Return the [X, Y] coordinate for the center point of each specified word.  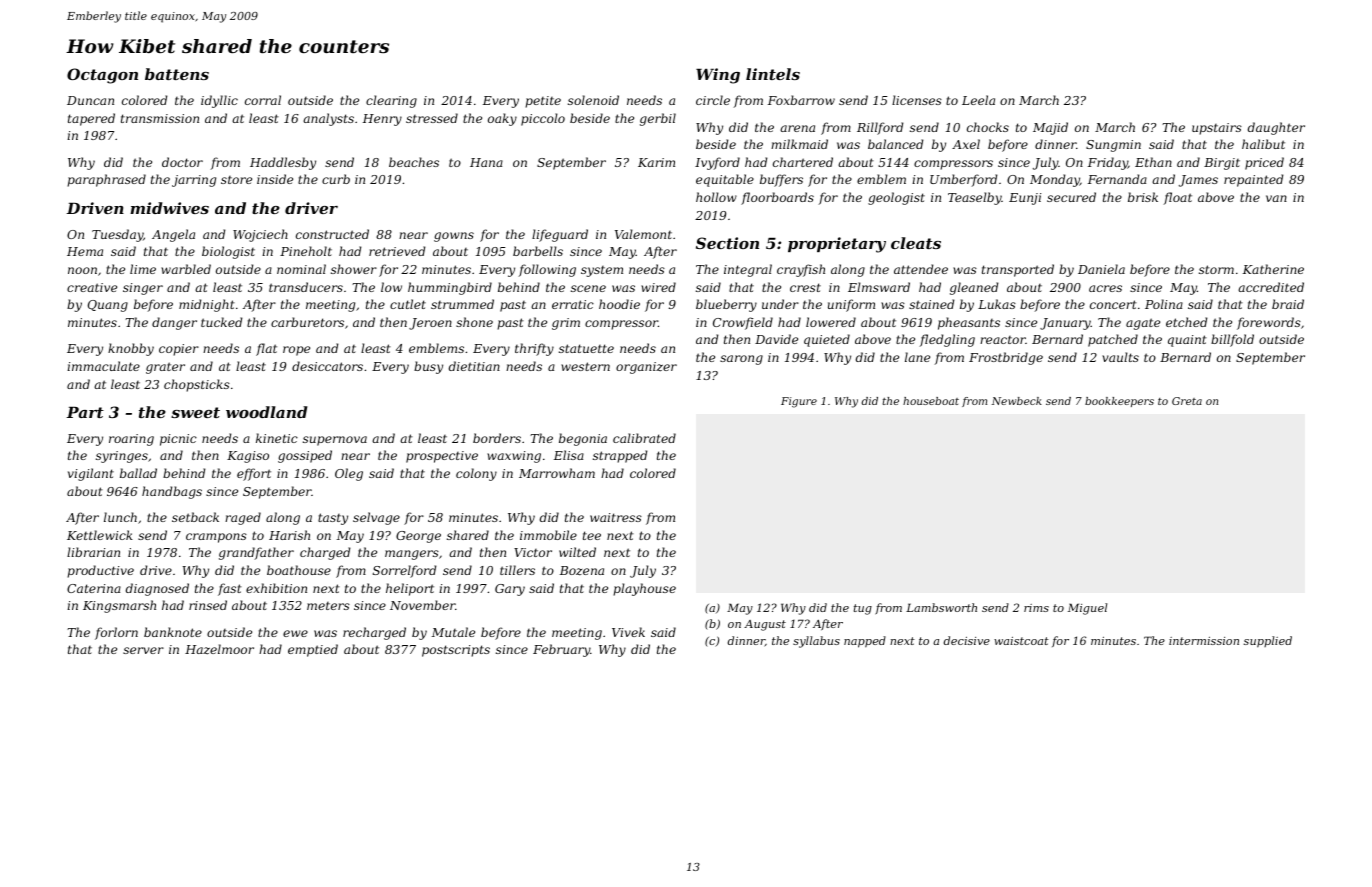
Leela [978, 100]
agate [1143, 324]
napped [865, 642]
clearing [391, 101]
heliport [410, 589]
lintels [773, 74]
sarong [741, 360]
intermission [1204, 641]
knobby [131, 349]
